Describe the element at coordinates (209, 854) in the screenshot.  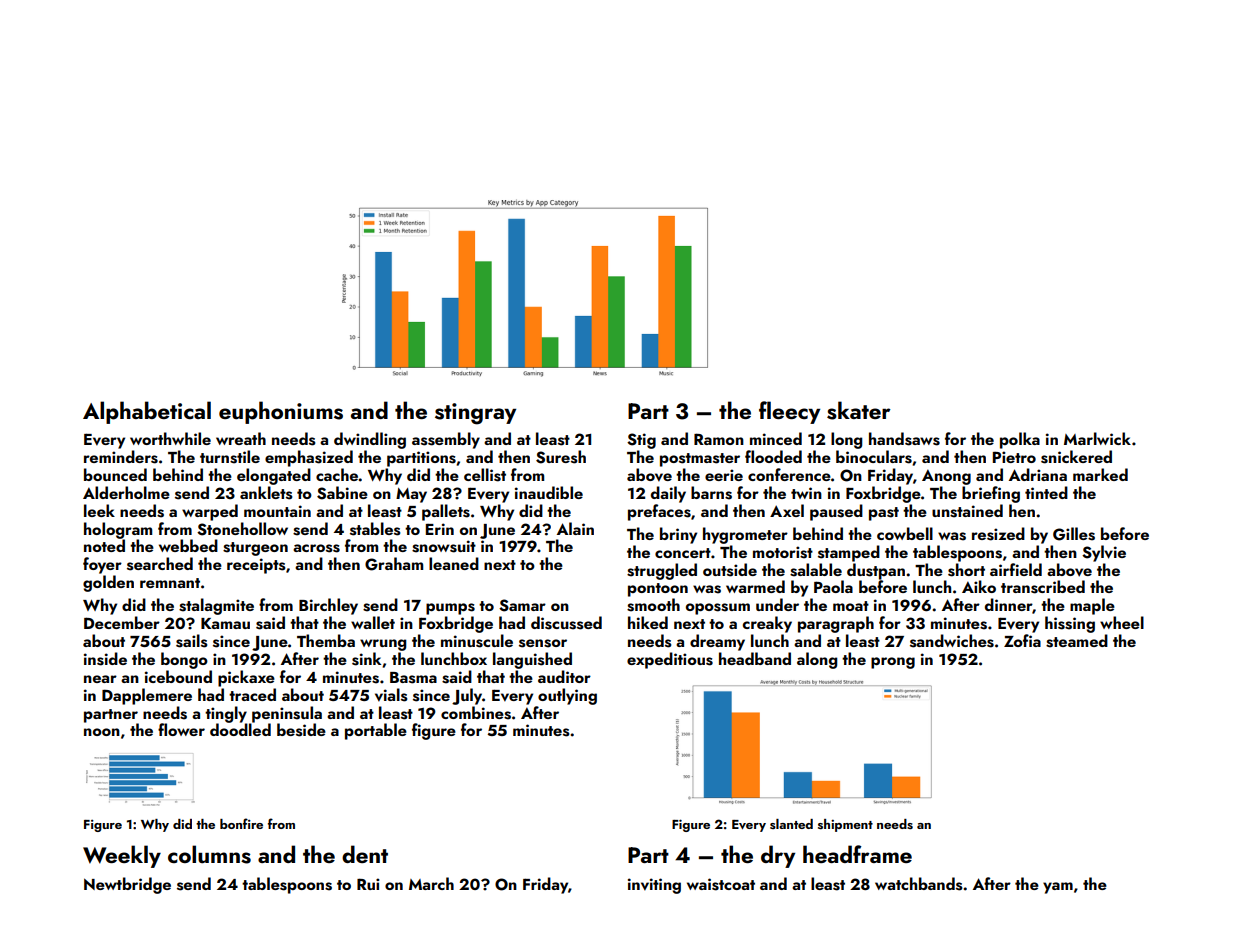
I see `columns` at that location.
